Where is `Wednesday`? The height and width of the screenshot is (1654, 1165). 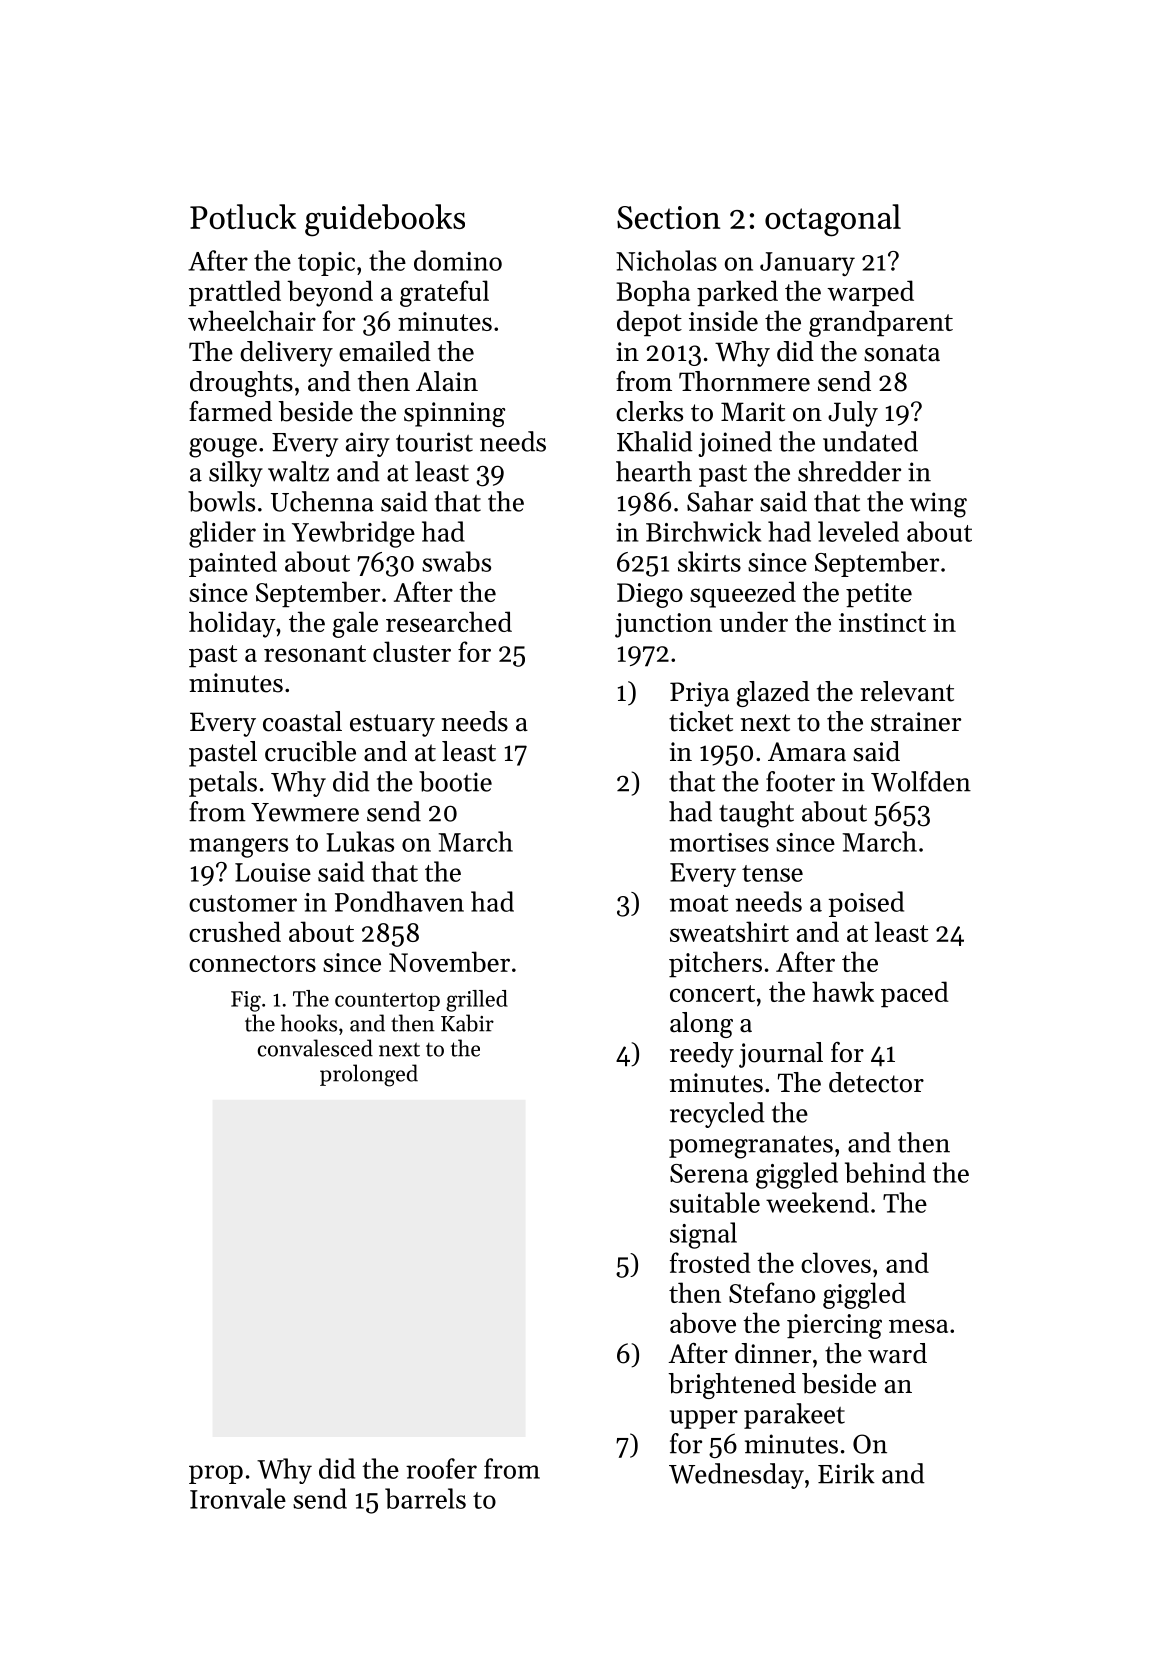
Wednesday is located at coordinates (736, 1476).
